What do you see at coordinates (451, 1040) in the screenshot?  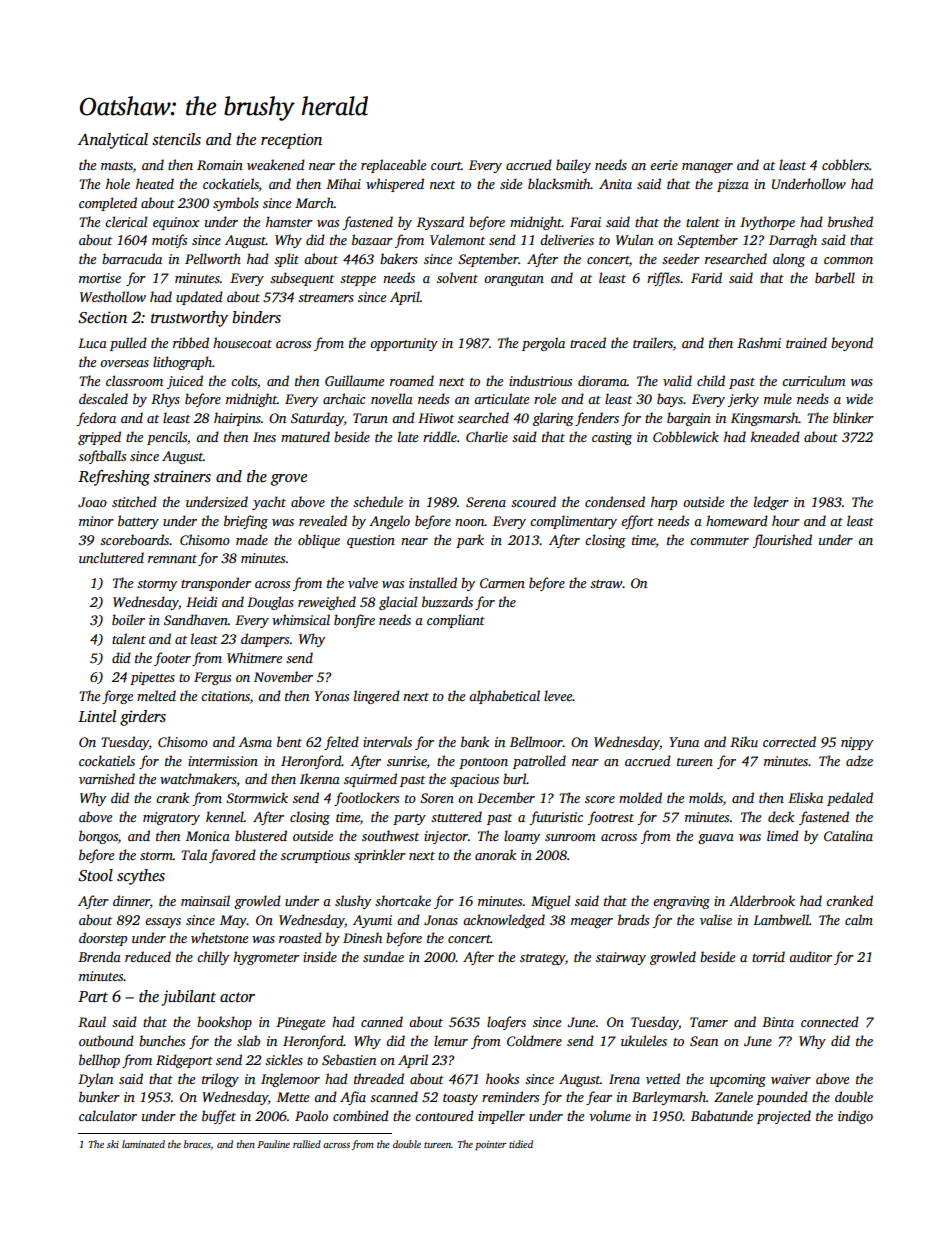 I see `lemur` at bounding box center [451, 1040].
